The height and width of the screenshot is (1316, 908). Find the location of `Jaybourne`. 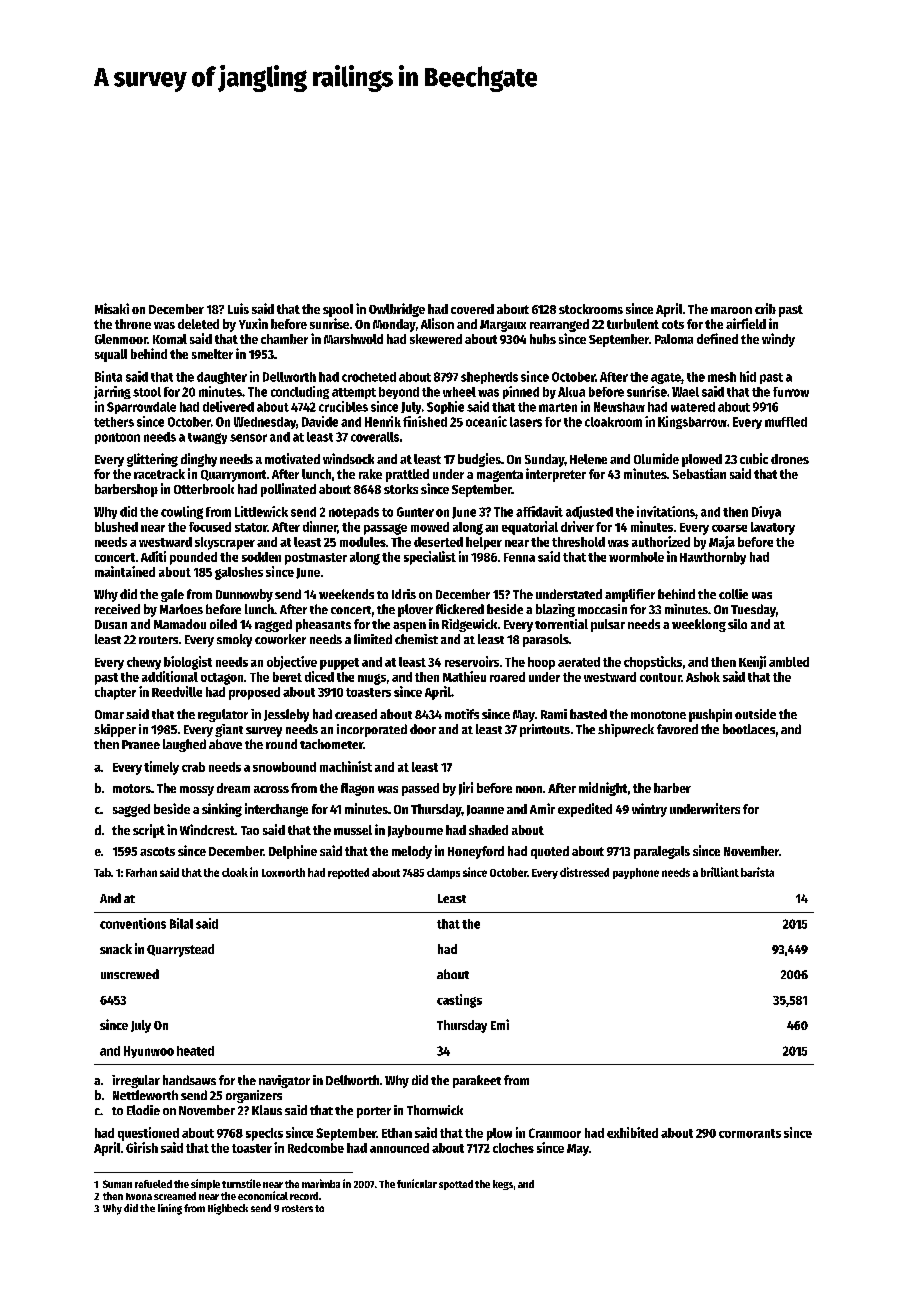

Jaybourne is located at coordinates (415, 831).
